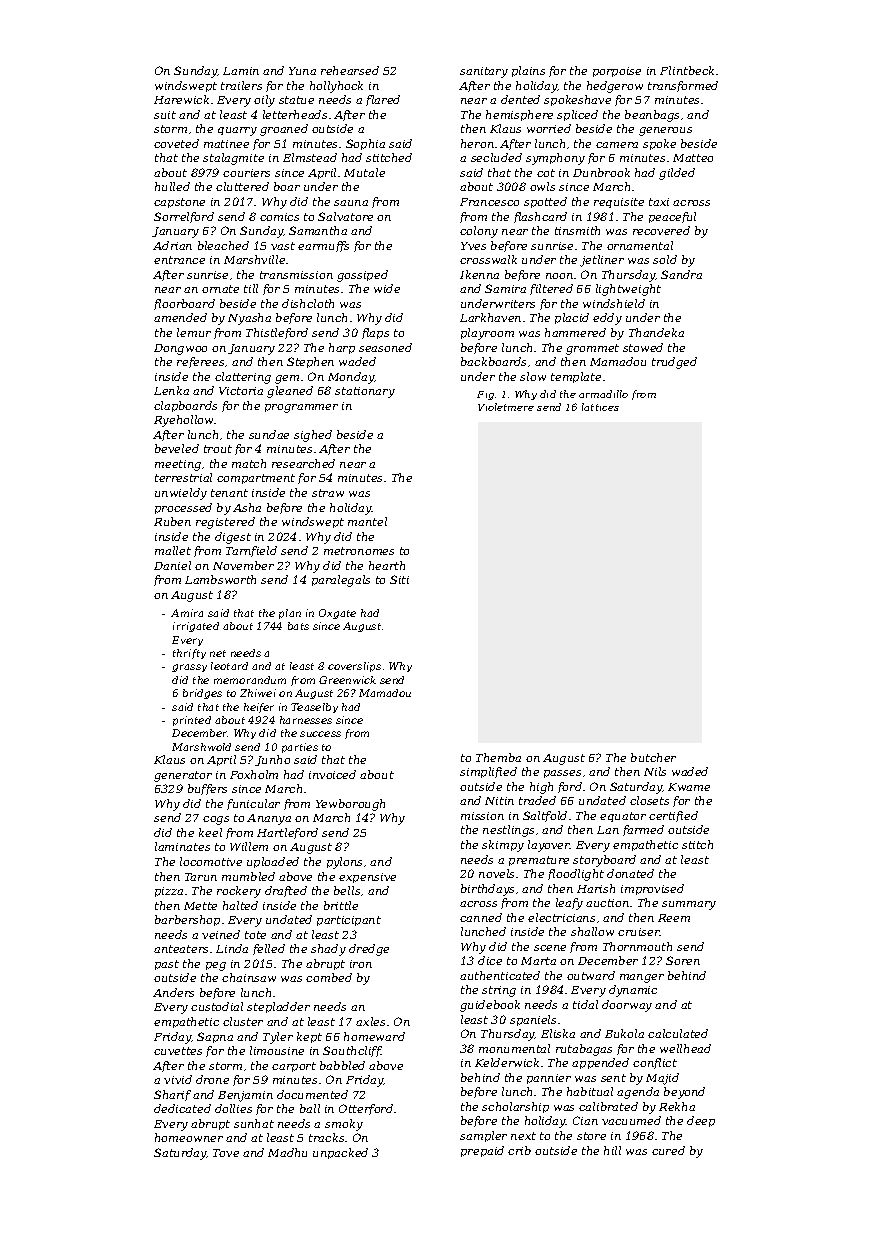 The height and width of the screenshot is (1240, 874). Describe the element at coordinates (310, 157) in the screenshot. I see `Elmstead` at that location.
